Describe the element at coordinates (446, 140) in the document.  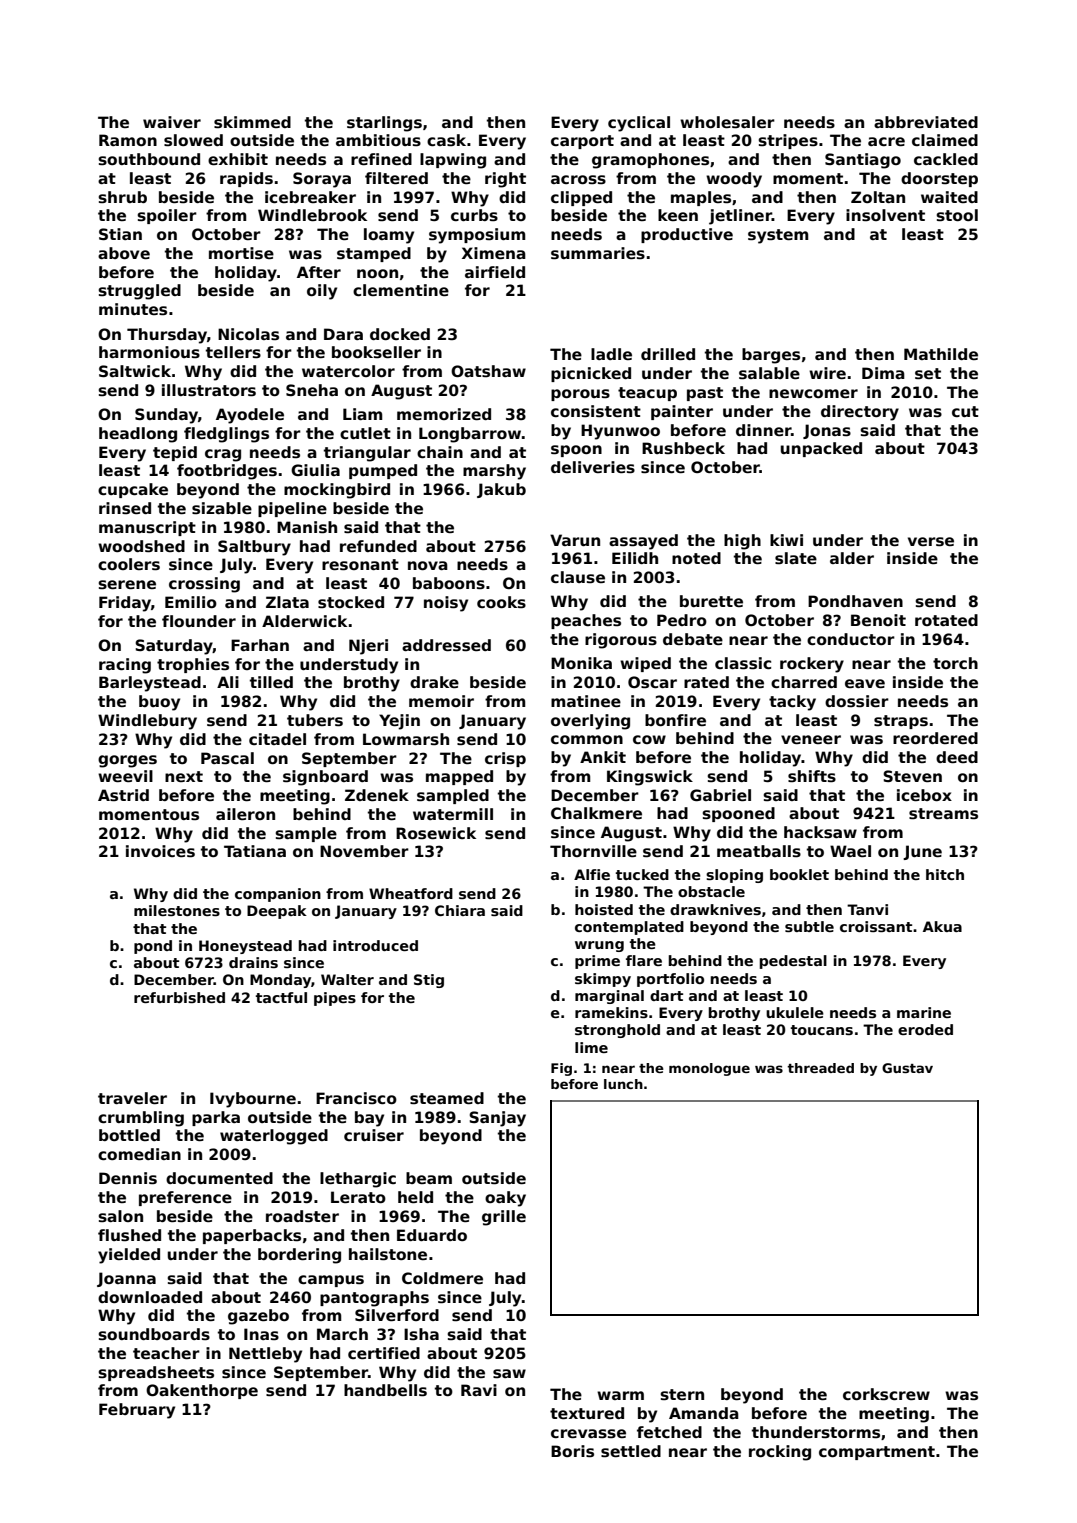
I see `cask` at that location.
